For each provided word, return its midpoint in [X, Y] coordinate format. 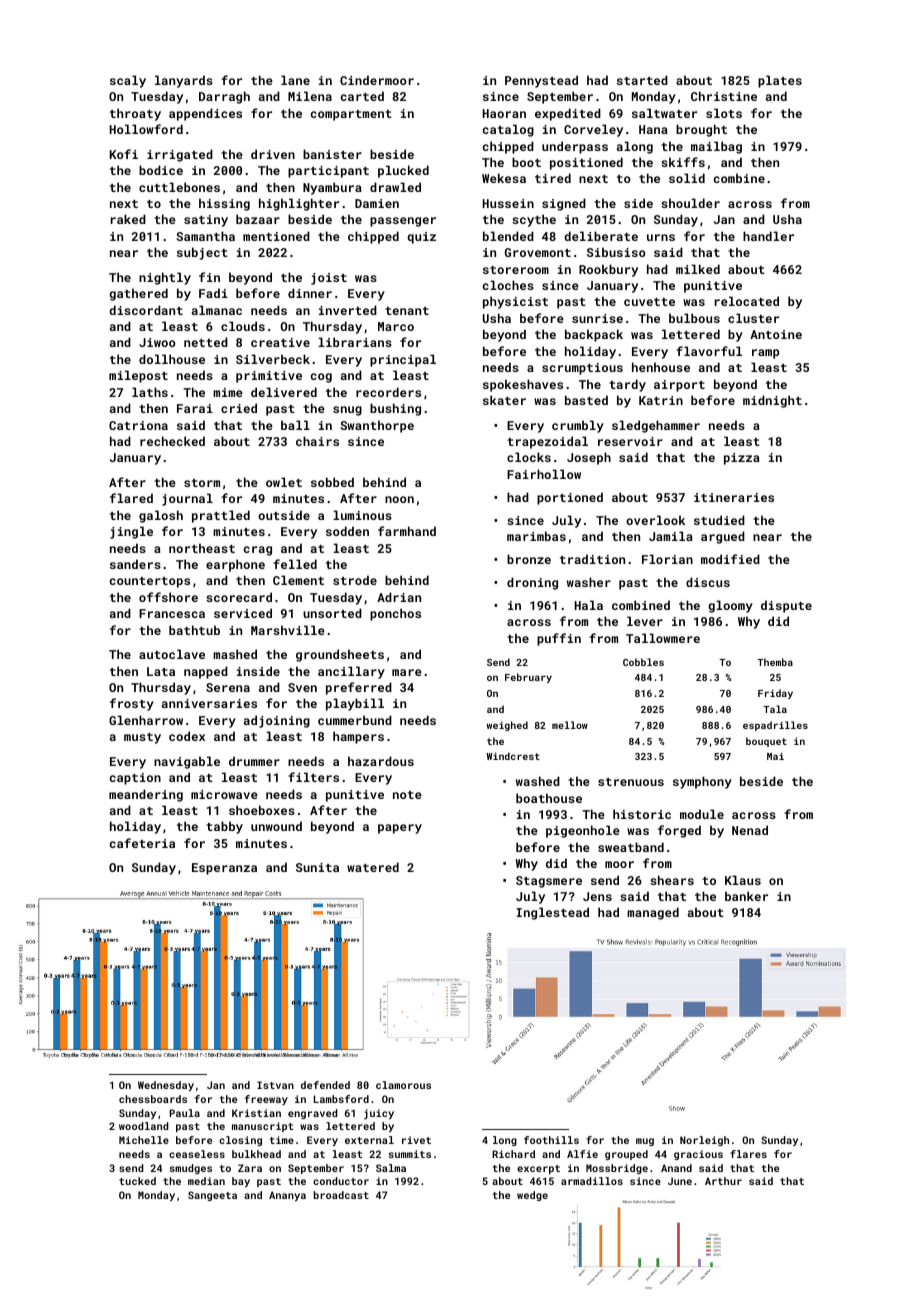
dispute [786, 606]
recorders [388, 392]
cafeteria [142, 843]
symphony [702, 782]
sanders [135, 564]
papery [400, 829]
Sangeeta [212, 1196]
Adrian [399, 597]
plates [780, 81]
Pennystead [541, 81]
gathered [138, 294]
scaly [128, 81]
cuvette [649, 302]
